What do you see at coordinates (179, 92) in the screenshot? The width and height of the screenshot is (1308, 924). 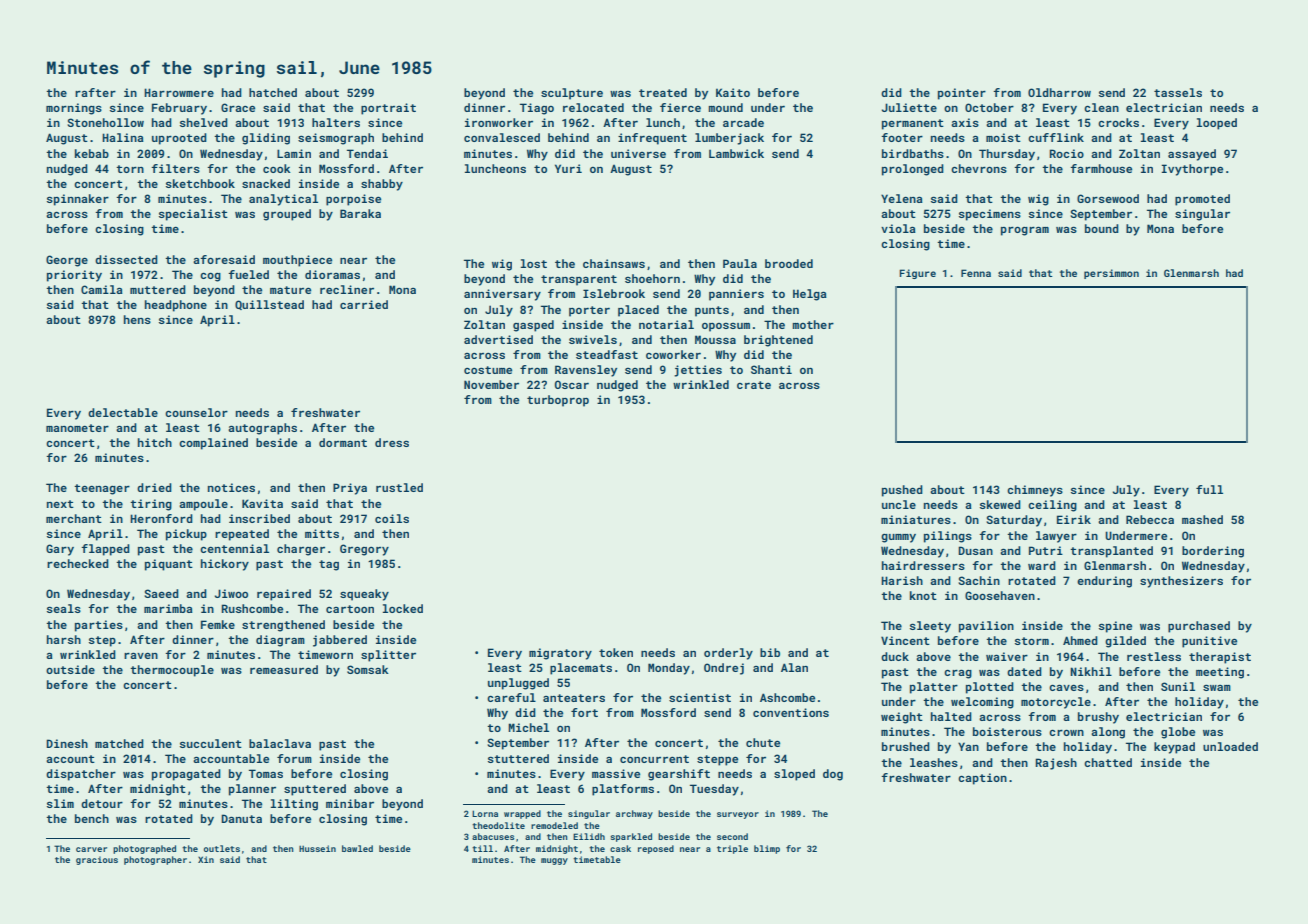 I see `Harrowmere` at bounding box center [179, 92].
